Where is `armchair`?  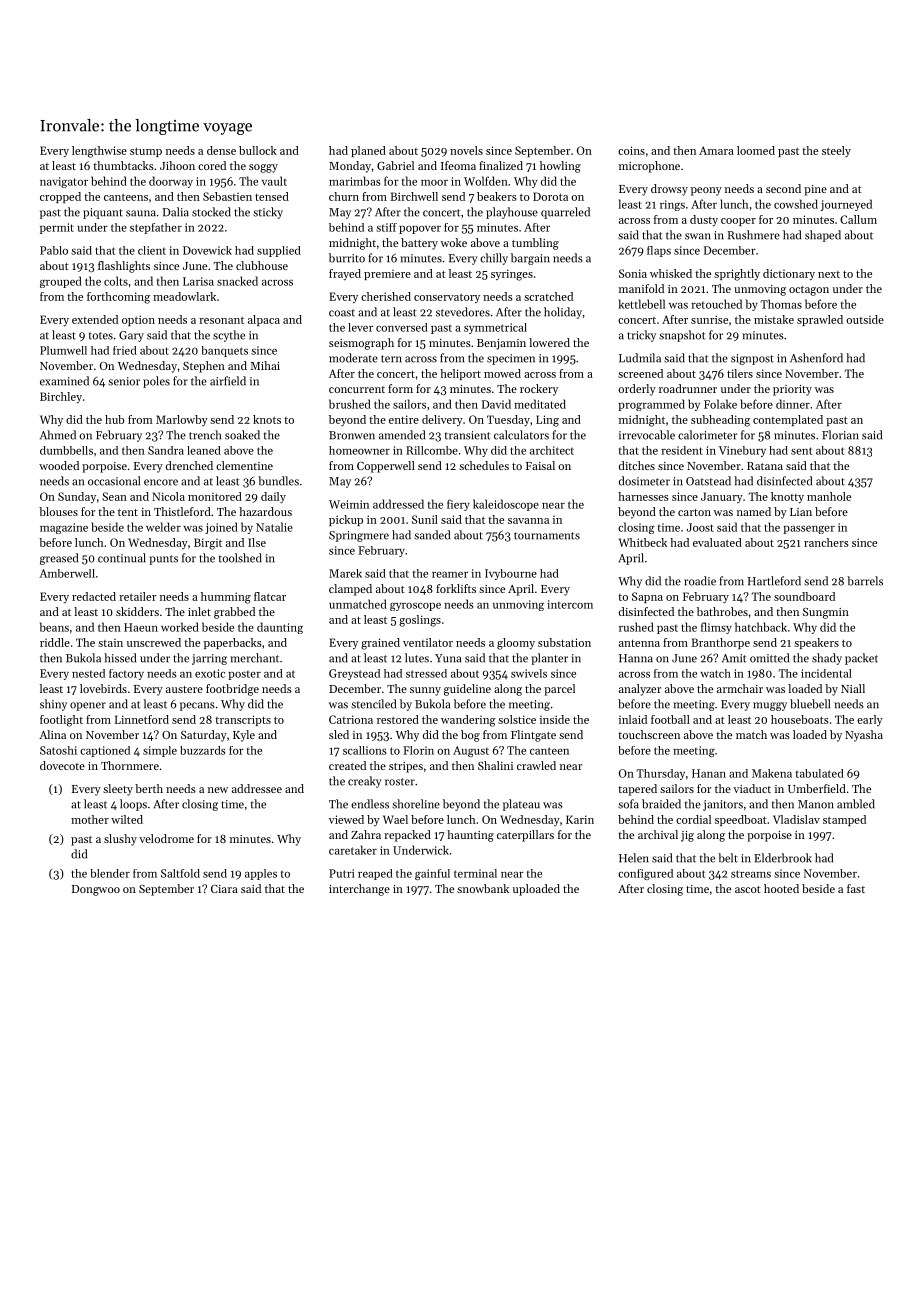 armchair is located at coordinates (740, 688).
